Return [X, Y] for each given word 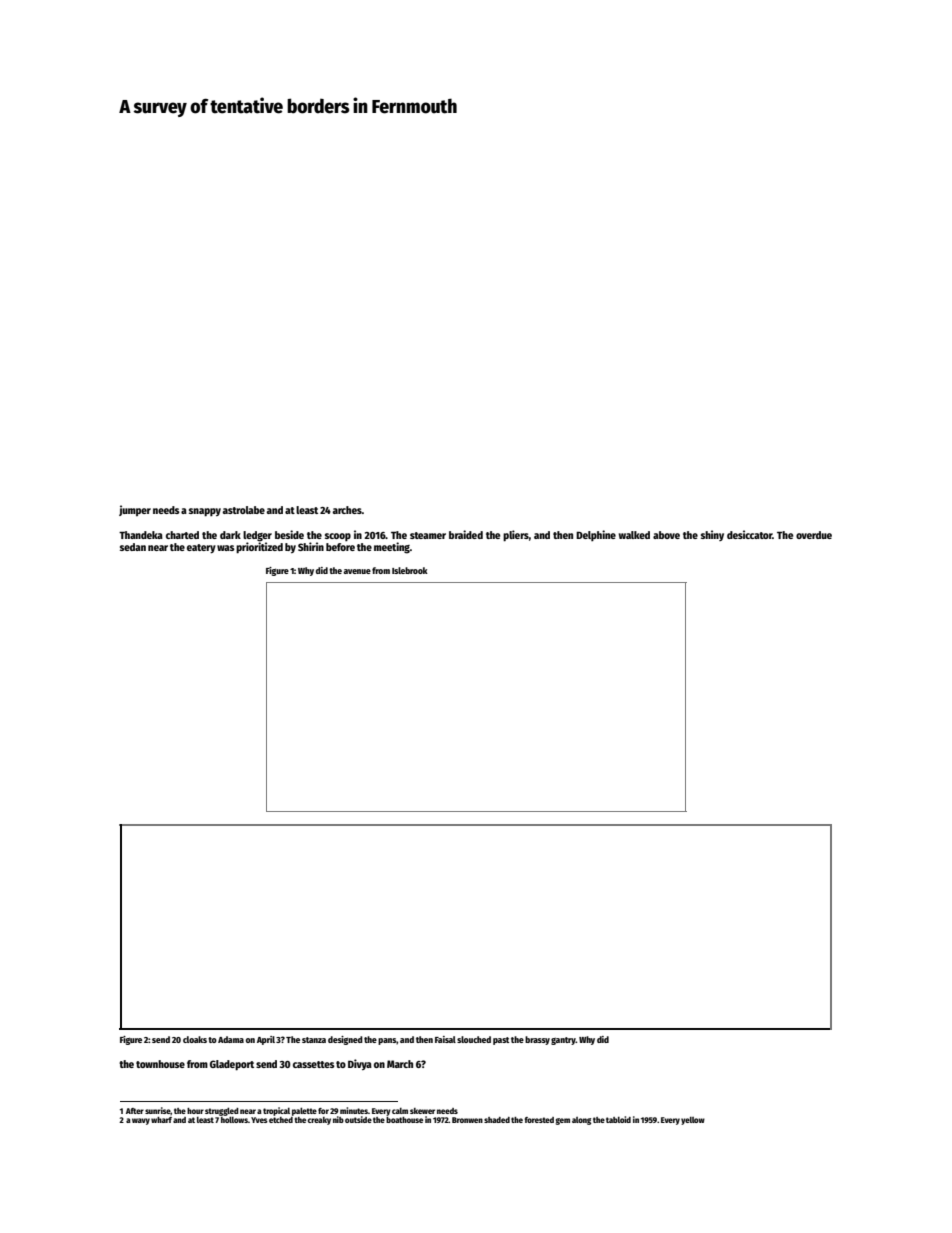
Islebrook [410, 570]
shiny [712, 535]
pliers [516, 536]
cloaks [195, 1039]
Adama [231, 1039]
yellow [693, 1121]
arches [347, 510]
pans [387, 1041]
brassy [537, 1040]
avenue [357, 571]
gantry [563, 1041]
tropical [276, 1111]
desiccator [750, 534]
